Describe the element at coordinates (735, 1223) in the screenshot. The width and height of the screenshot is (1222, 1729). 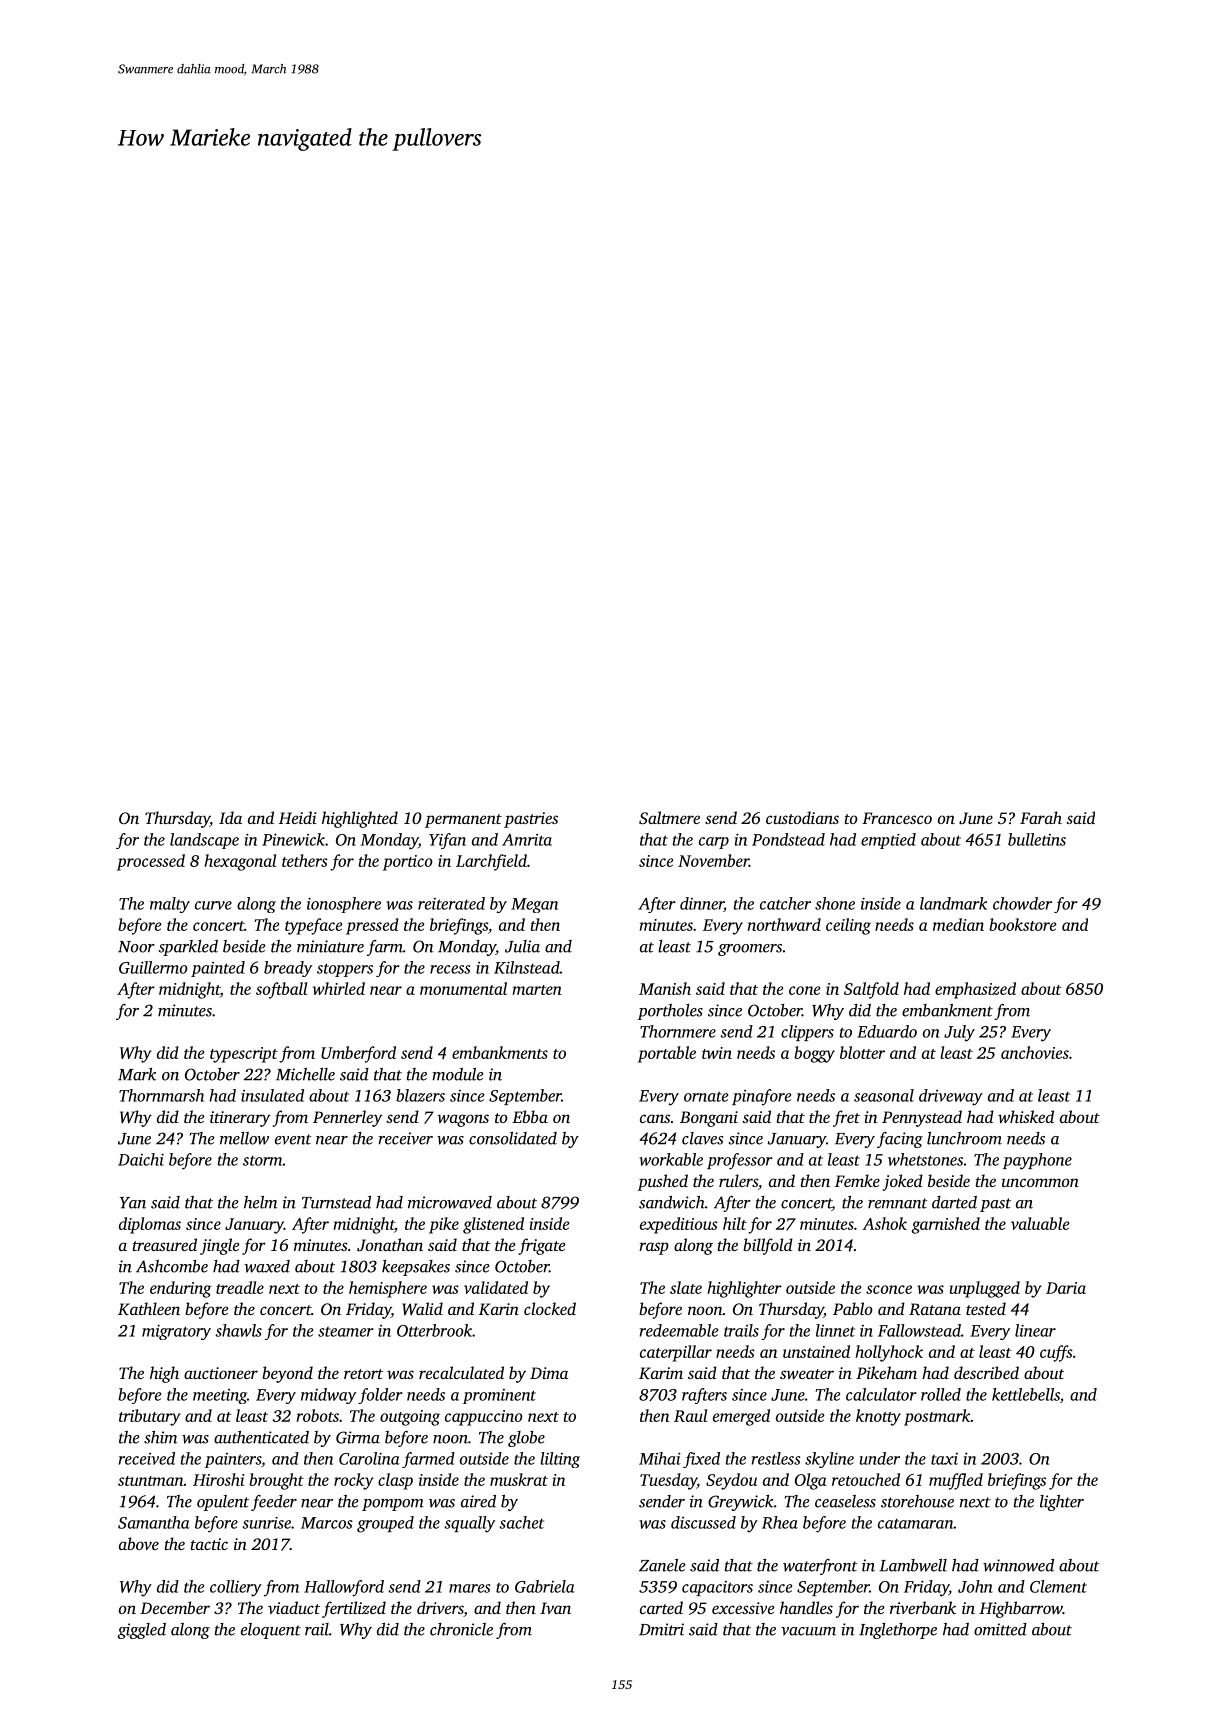
I see `hilt` at that location.
